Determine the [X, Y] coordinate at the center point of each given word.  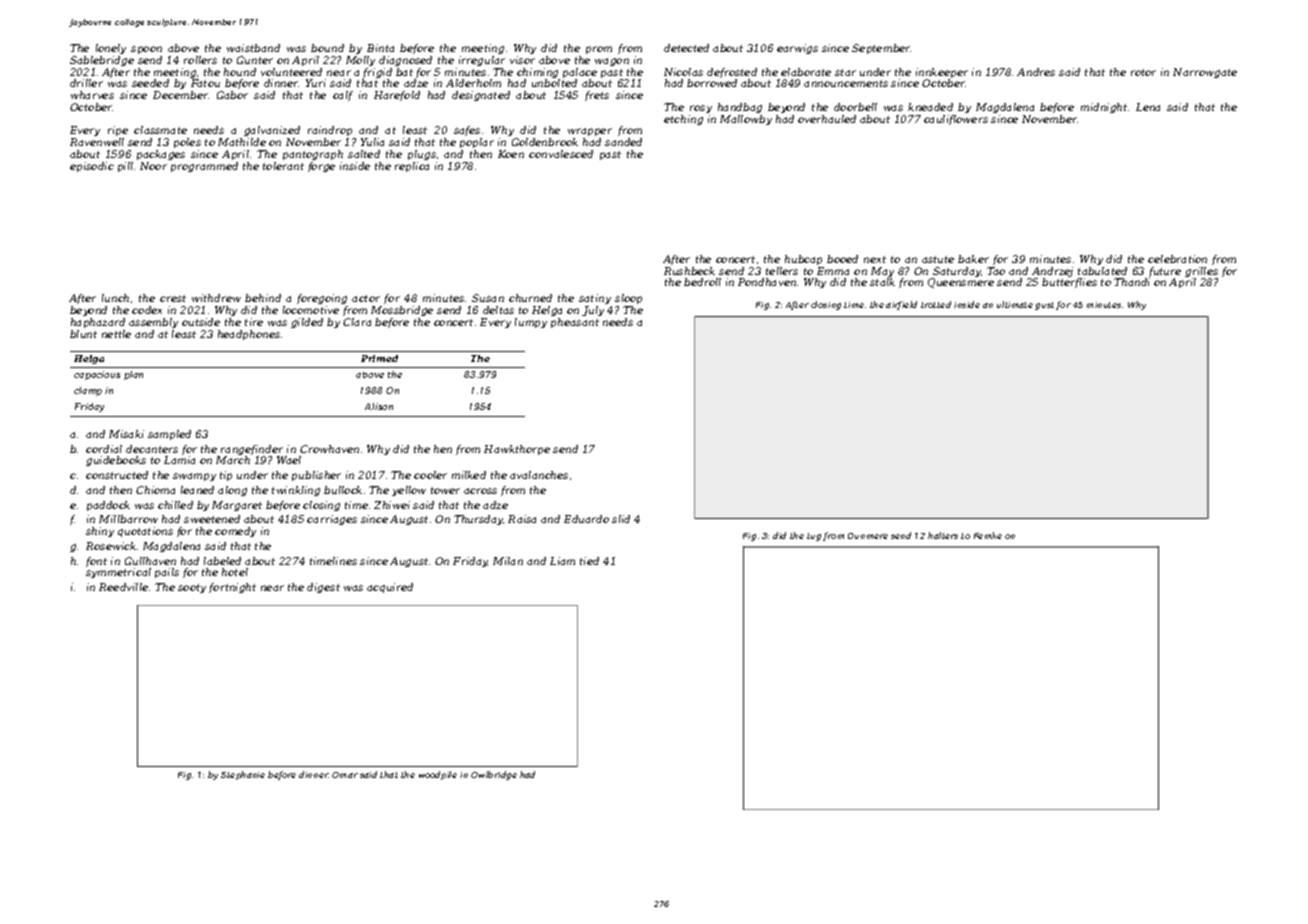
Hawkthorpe [517, 450]
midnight [1104, 108]
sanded [623, 142]
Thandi [1132, 282]
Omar [345, 775]
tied [589, 561]
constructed [117, 475]
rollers [200, 60]
